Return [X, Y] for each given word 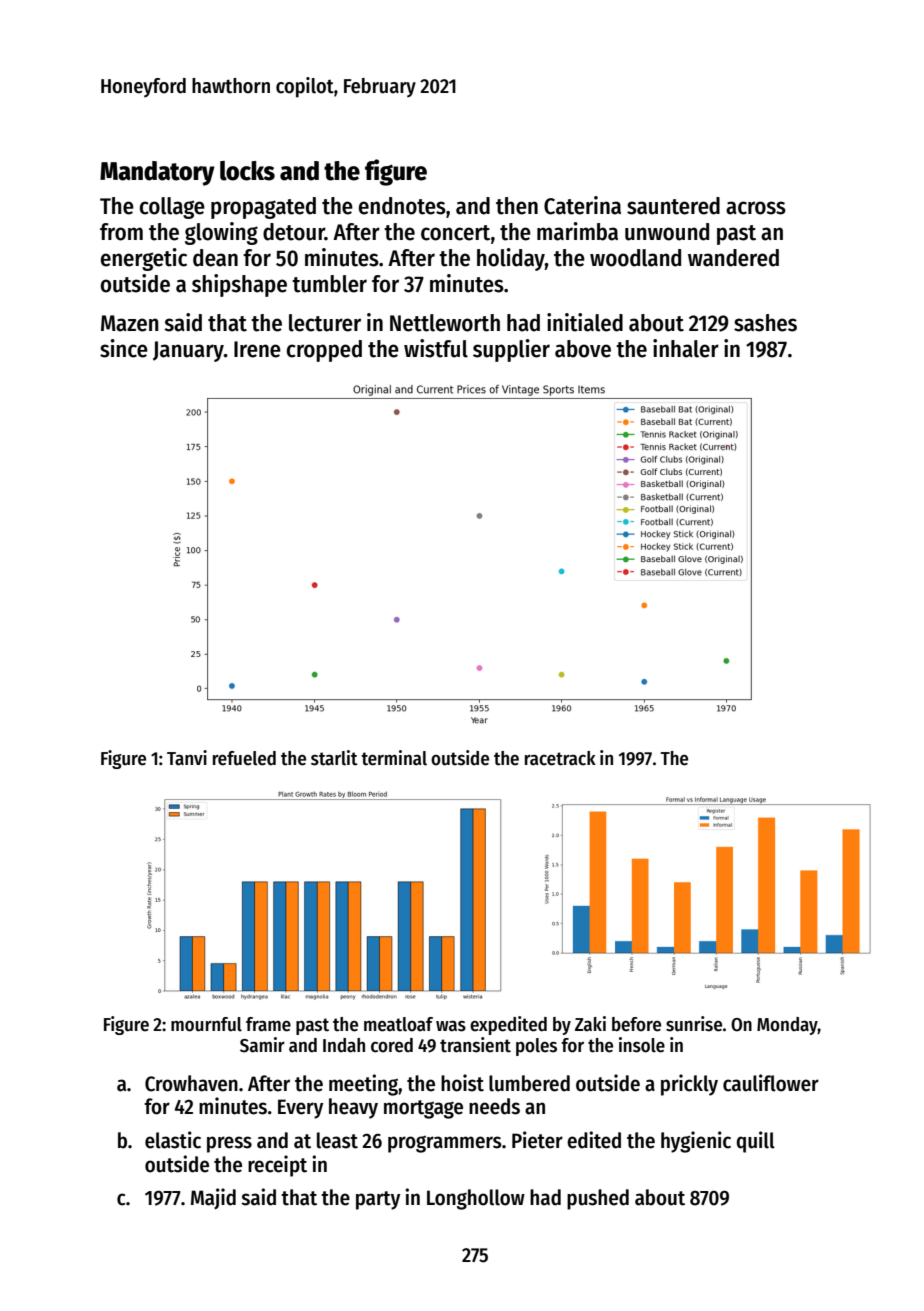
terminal [394, 758]
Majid [213, 1199]
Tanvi [187, 758]
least [337, 1140]
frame [268, 1024]
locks [247, 171]
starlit [334, 758]
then [517, 206]
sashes [765, 323]
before [636, 1024]
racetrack [560, 758]
